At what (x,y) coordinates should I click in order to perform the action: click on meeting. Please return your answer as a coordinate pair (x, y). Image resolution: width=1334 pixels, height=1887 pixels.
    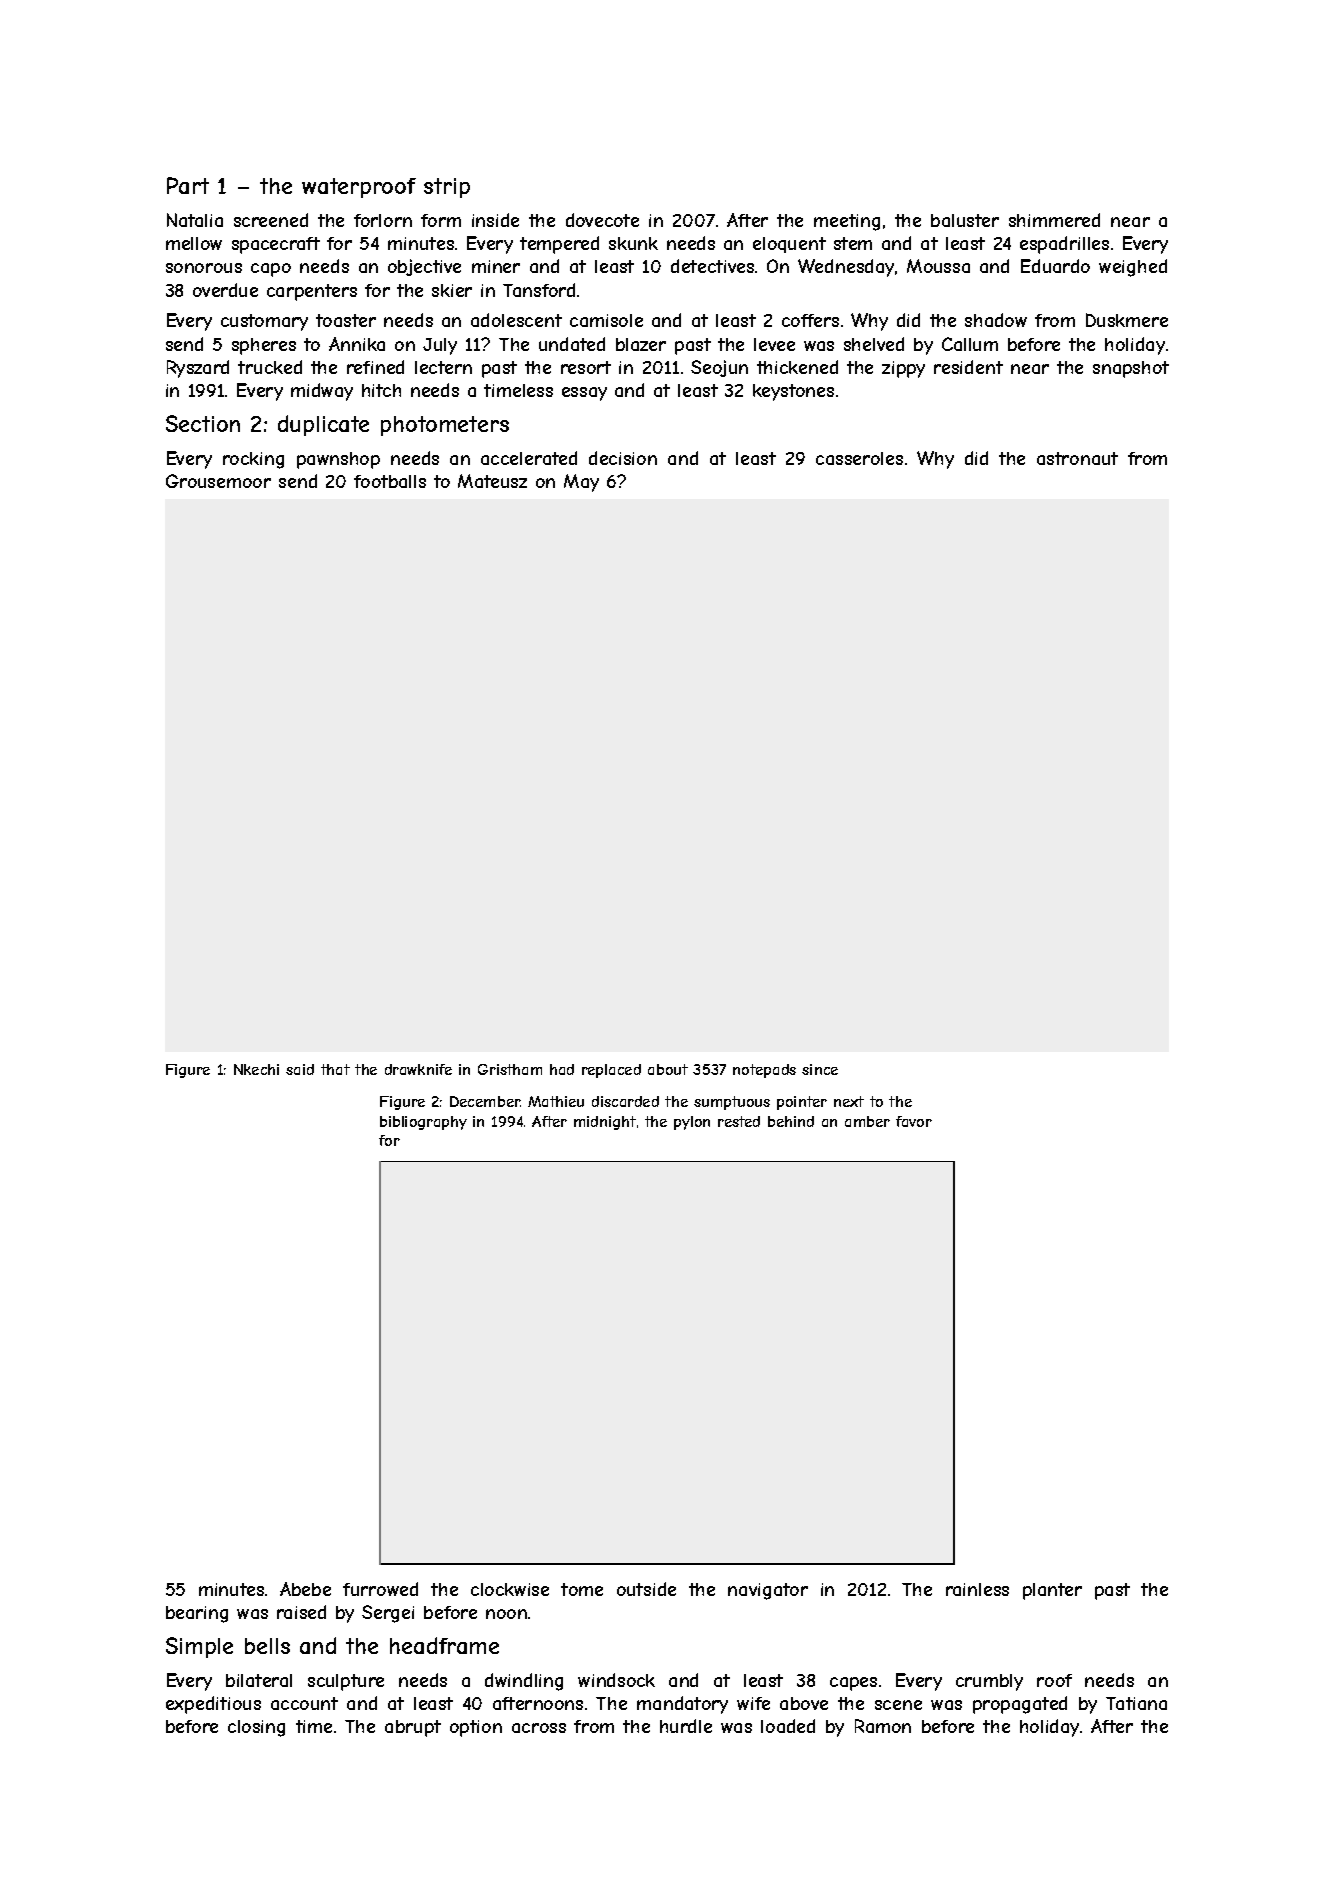
    Looking at the image, I should click on (847, 222).
